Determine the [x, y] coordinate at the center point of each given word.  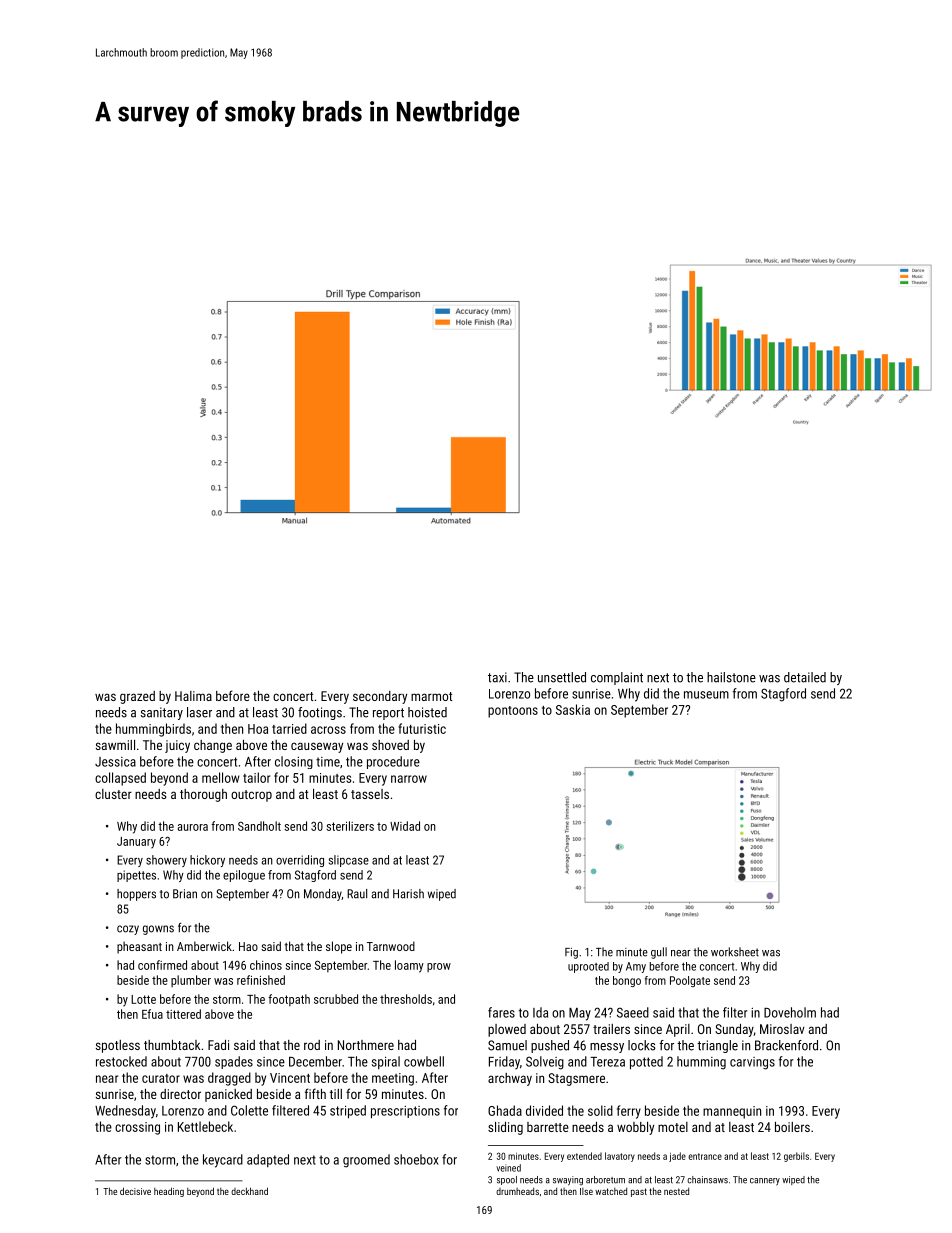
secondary [380, 697]
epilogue [244, 876]
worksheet [735, 952]
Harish [408, 894]
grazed [137, 697]
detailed [805, 677]
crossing [137, 1128]
